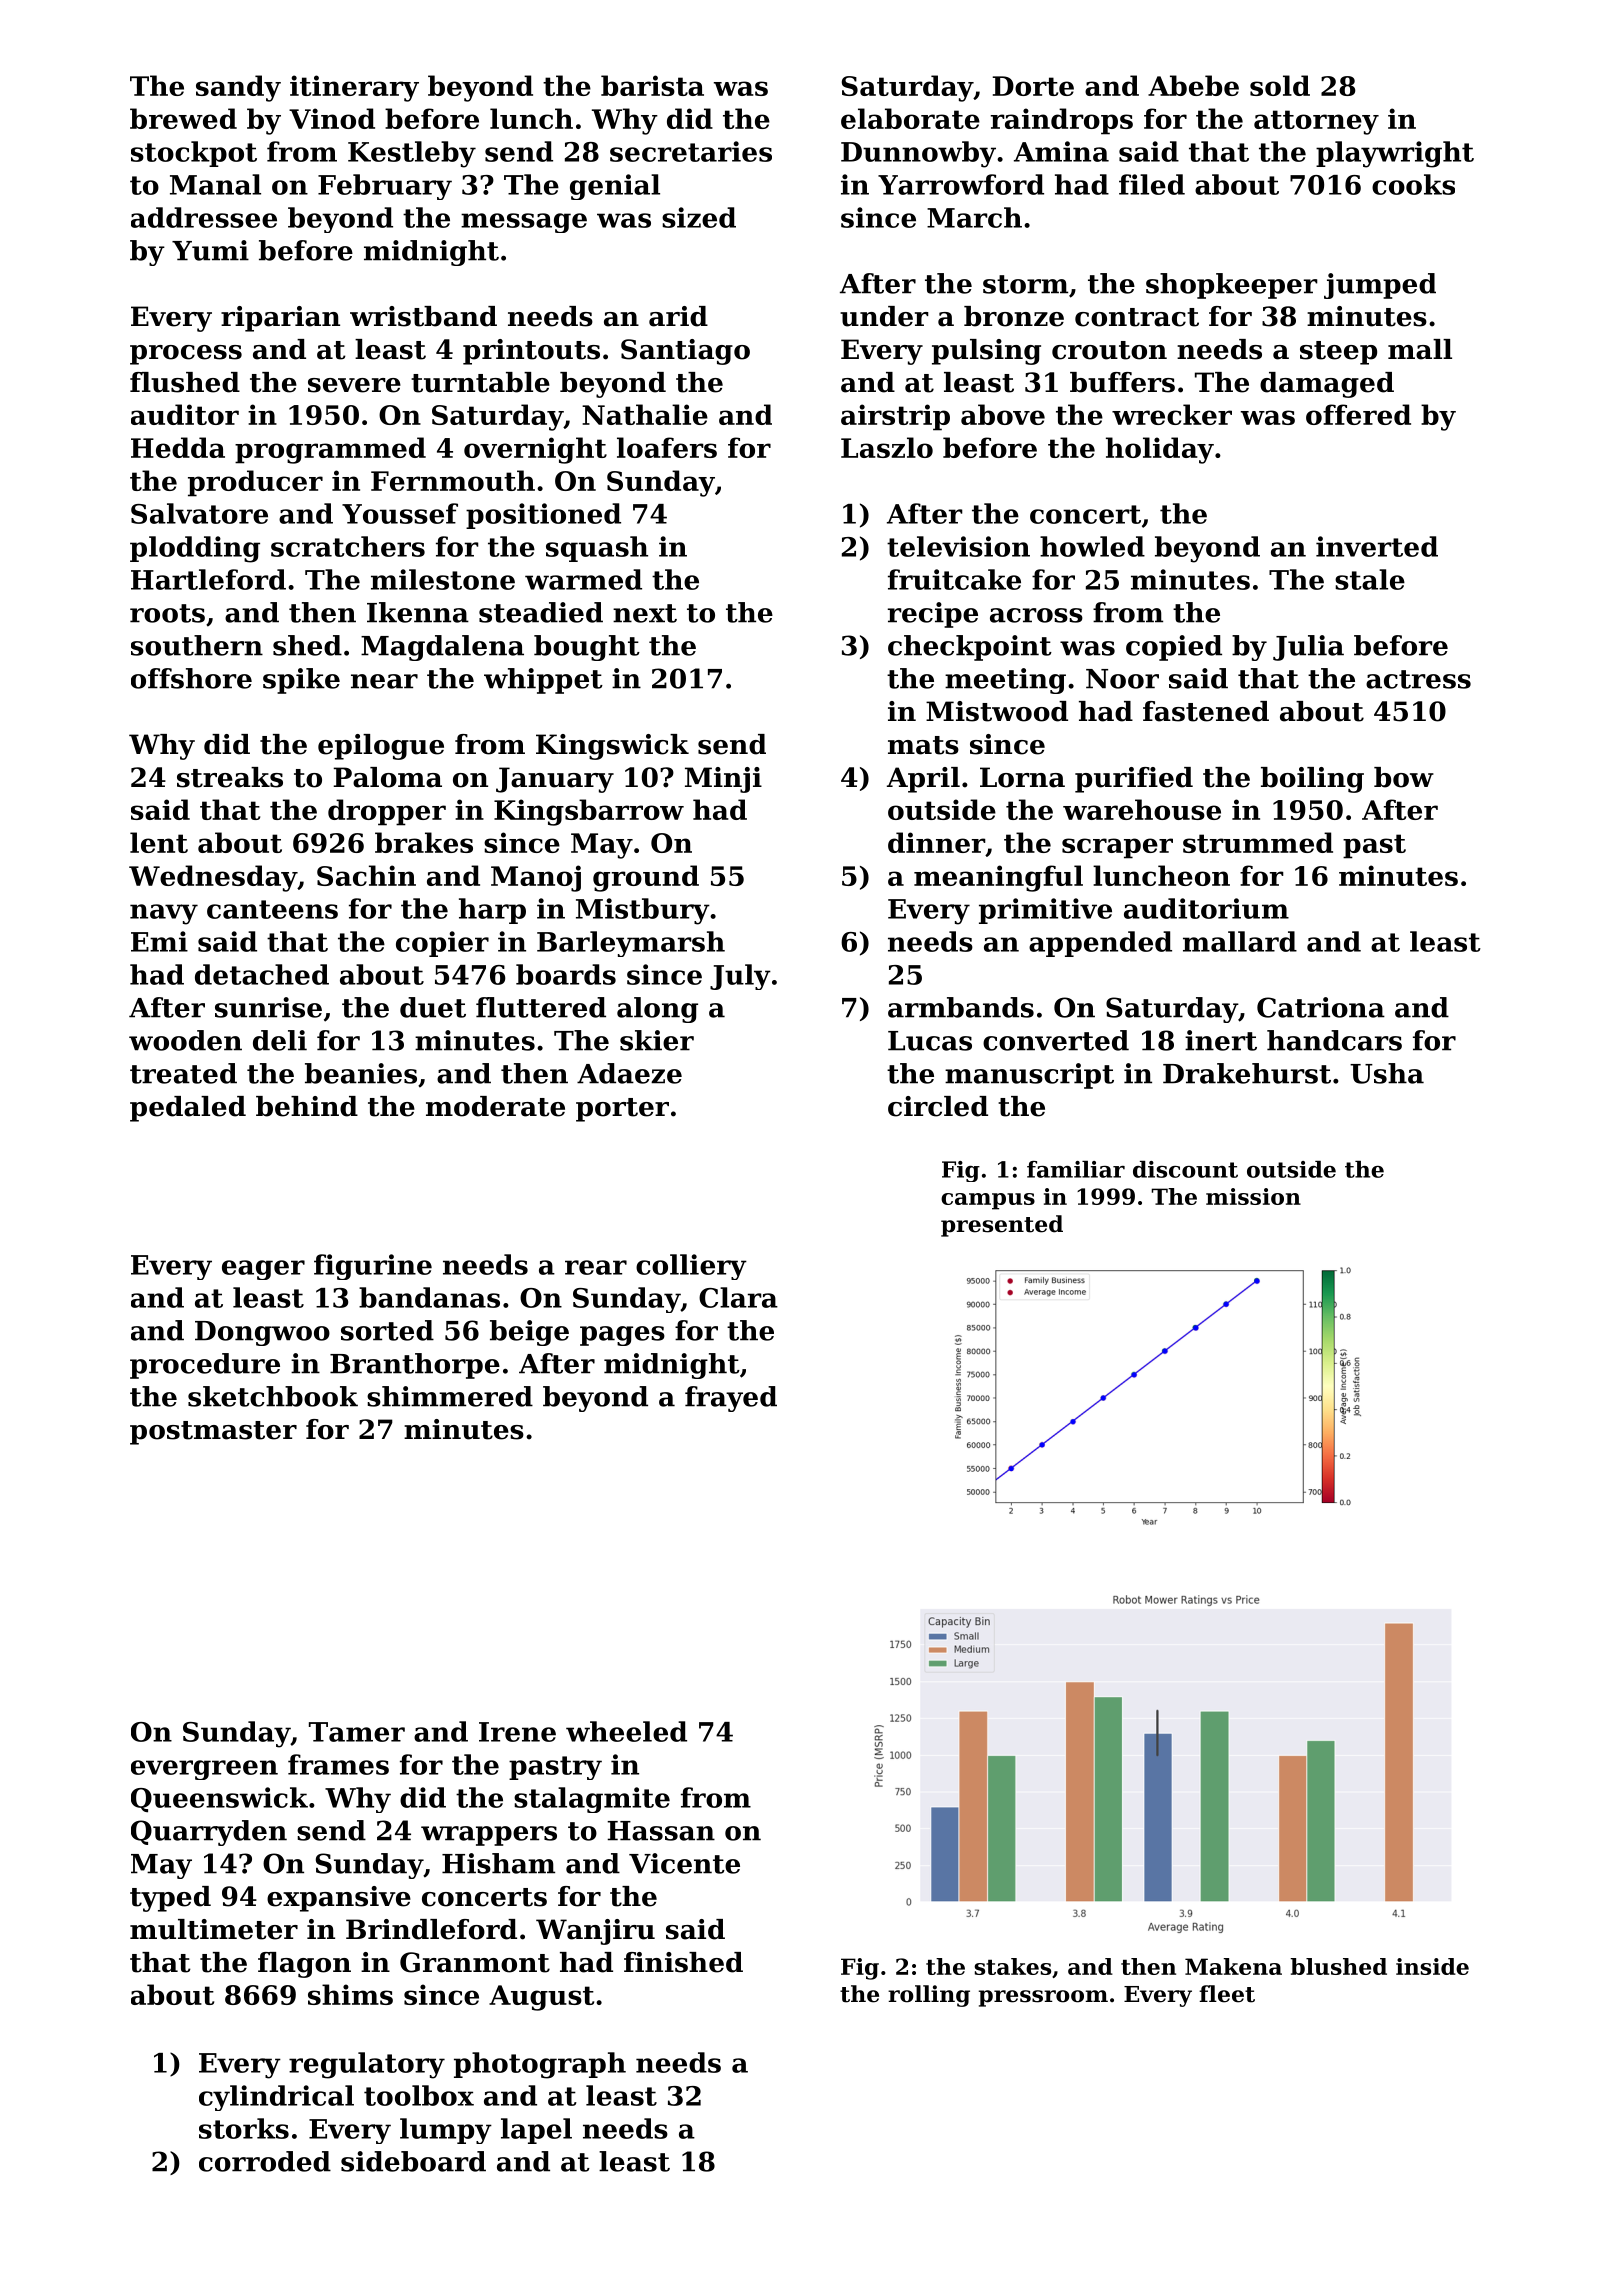 This document has height=2292, width=1620. Describe the element at coordinates (433, 1007) in the document. I see `duet` at that location.
